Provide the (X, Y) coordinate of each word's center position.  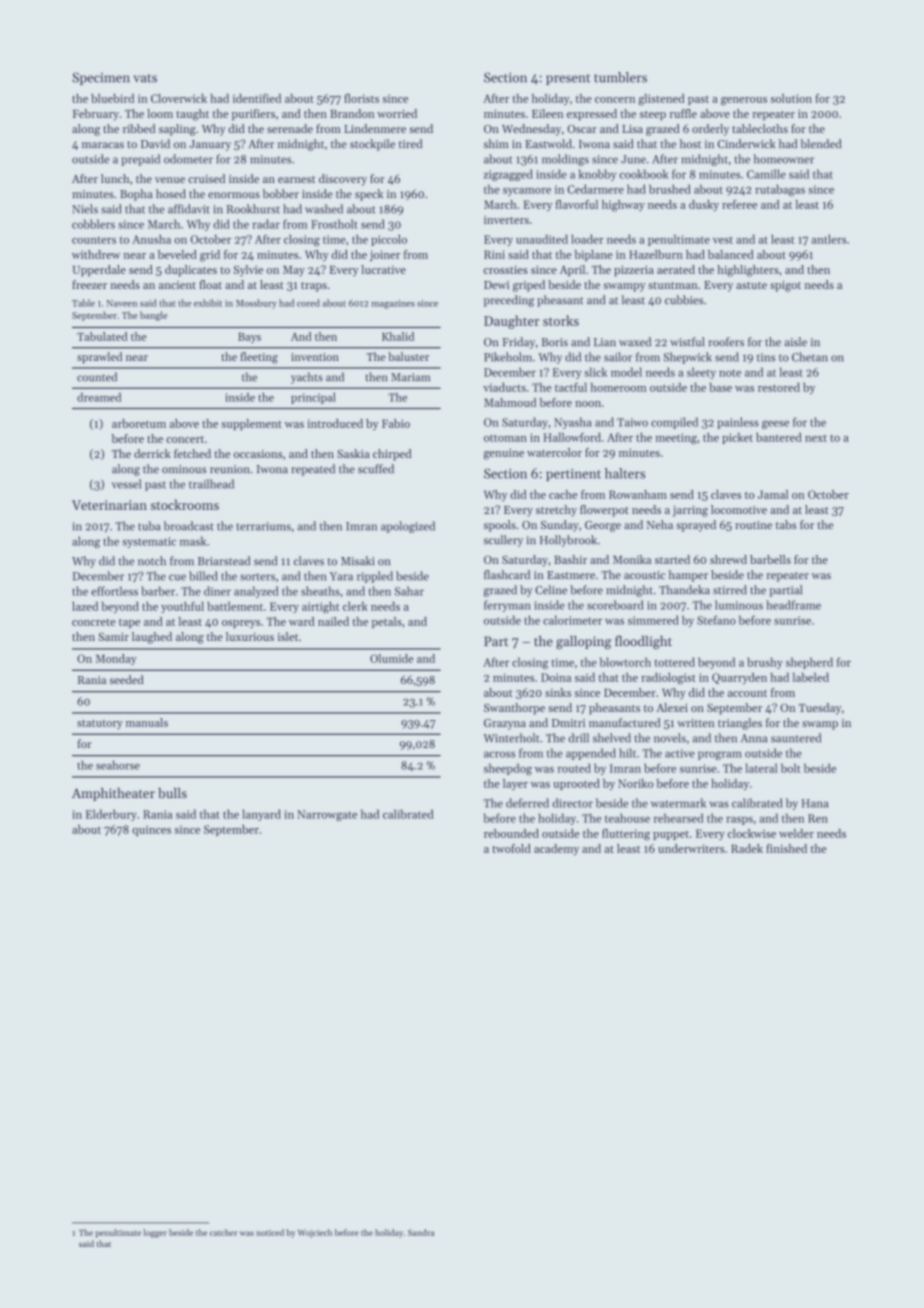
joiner (385, 256)
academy (556, 850)
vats (145, 78)
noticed (270, 1232)
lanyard (261, 815)
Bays (249, 338)
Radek (747, 848)
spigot (785, 286)
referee (739, 204)
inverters (506, 220)
